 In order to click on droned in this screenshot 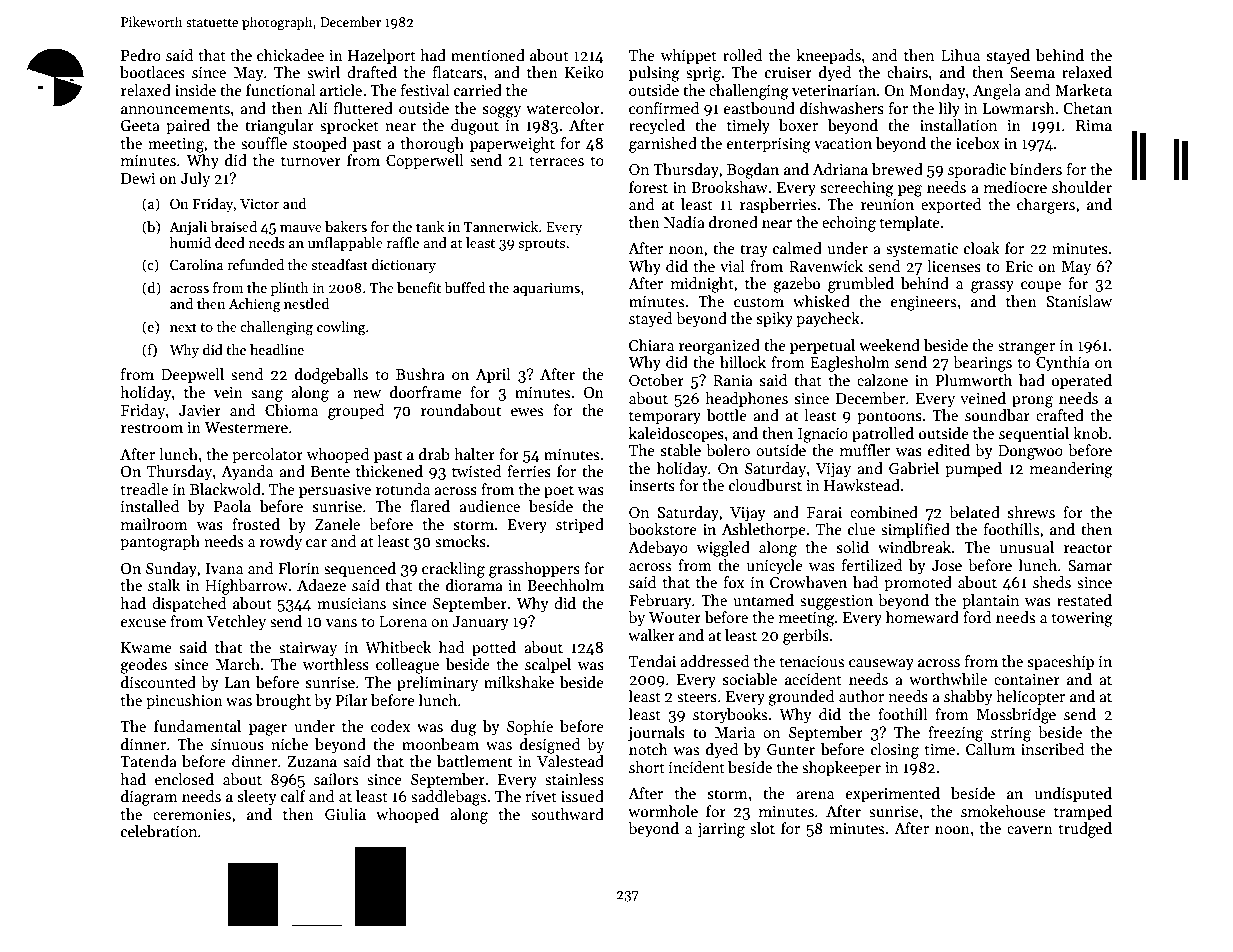, I will do `click(733, 222)`.
